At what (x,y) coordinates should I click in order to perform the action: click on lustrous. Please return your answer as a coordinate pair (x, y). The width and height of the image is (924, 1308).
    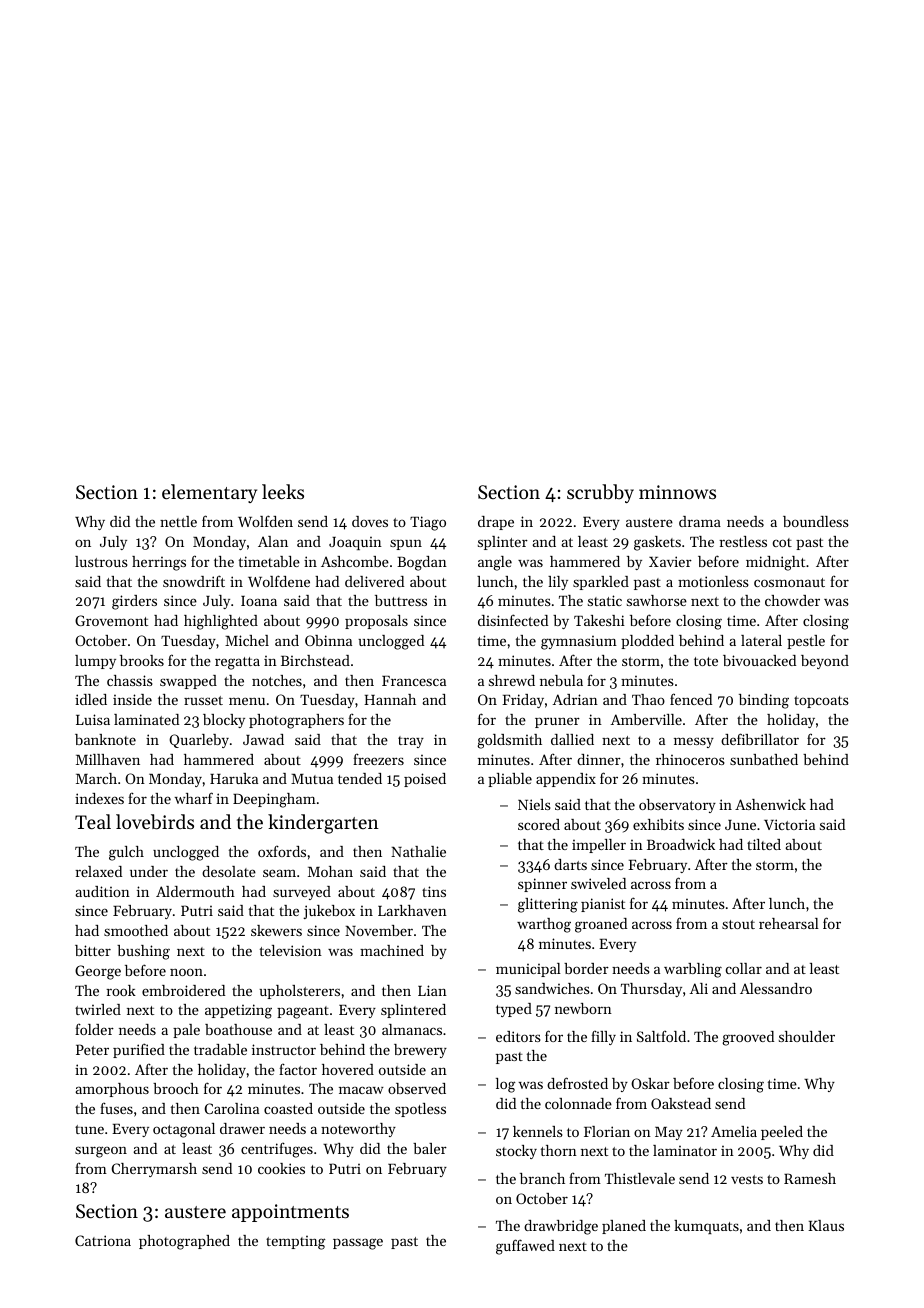
    Looking at the image, I should click on (101, 561).
